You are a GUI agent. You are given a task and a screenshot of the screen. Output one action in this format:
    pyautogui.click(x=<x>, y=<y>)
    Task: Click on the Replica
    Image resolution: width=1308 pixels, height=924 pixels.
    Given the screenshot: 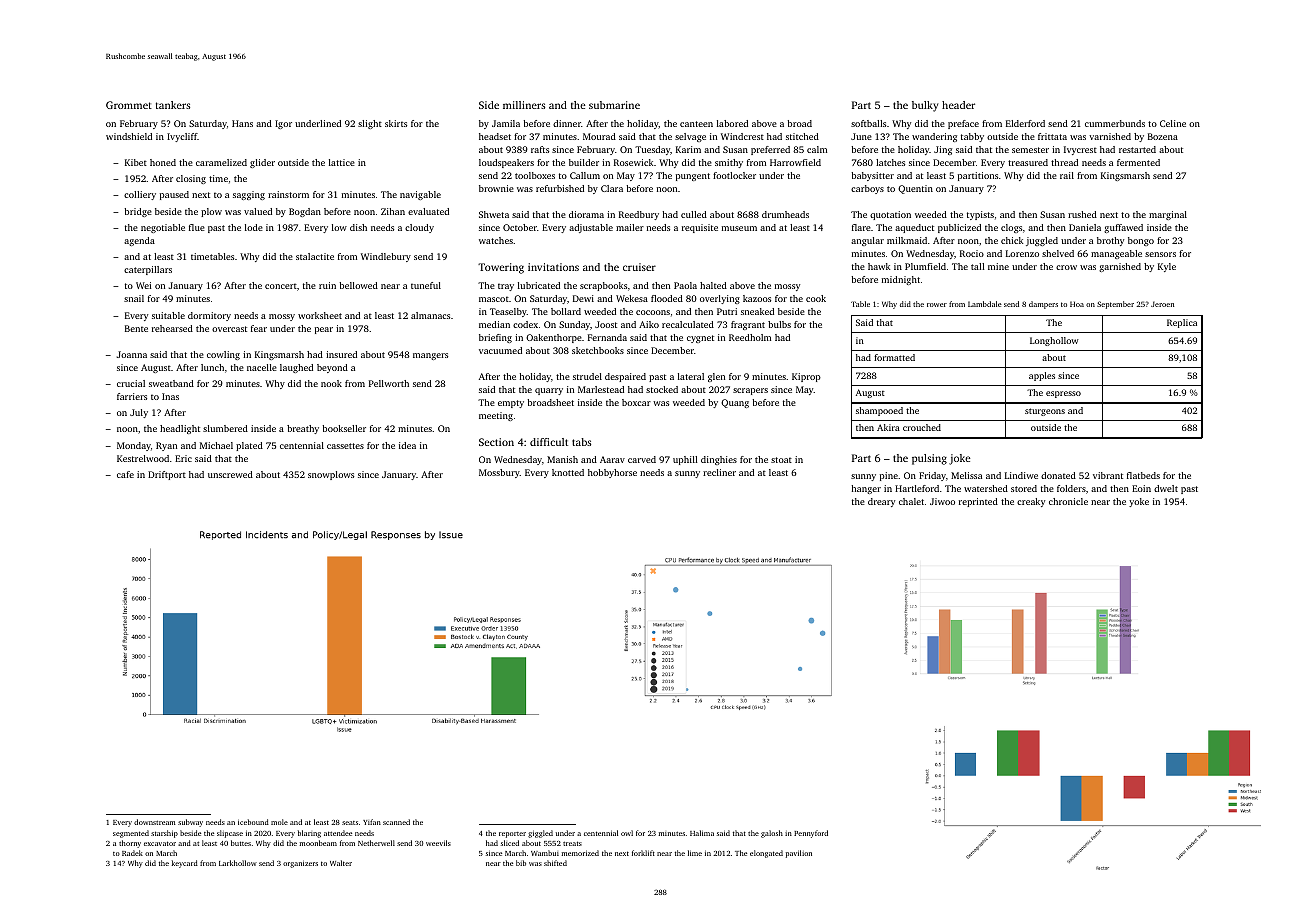 What is the action you would take?
    pyautogui.click(x=1182, y=323)
